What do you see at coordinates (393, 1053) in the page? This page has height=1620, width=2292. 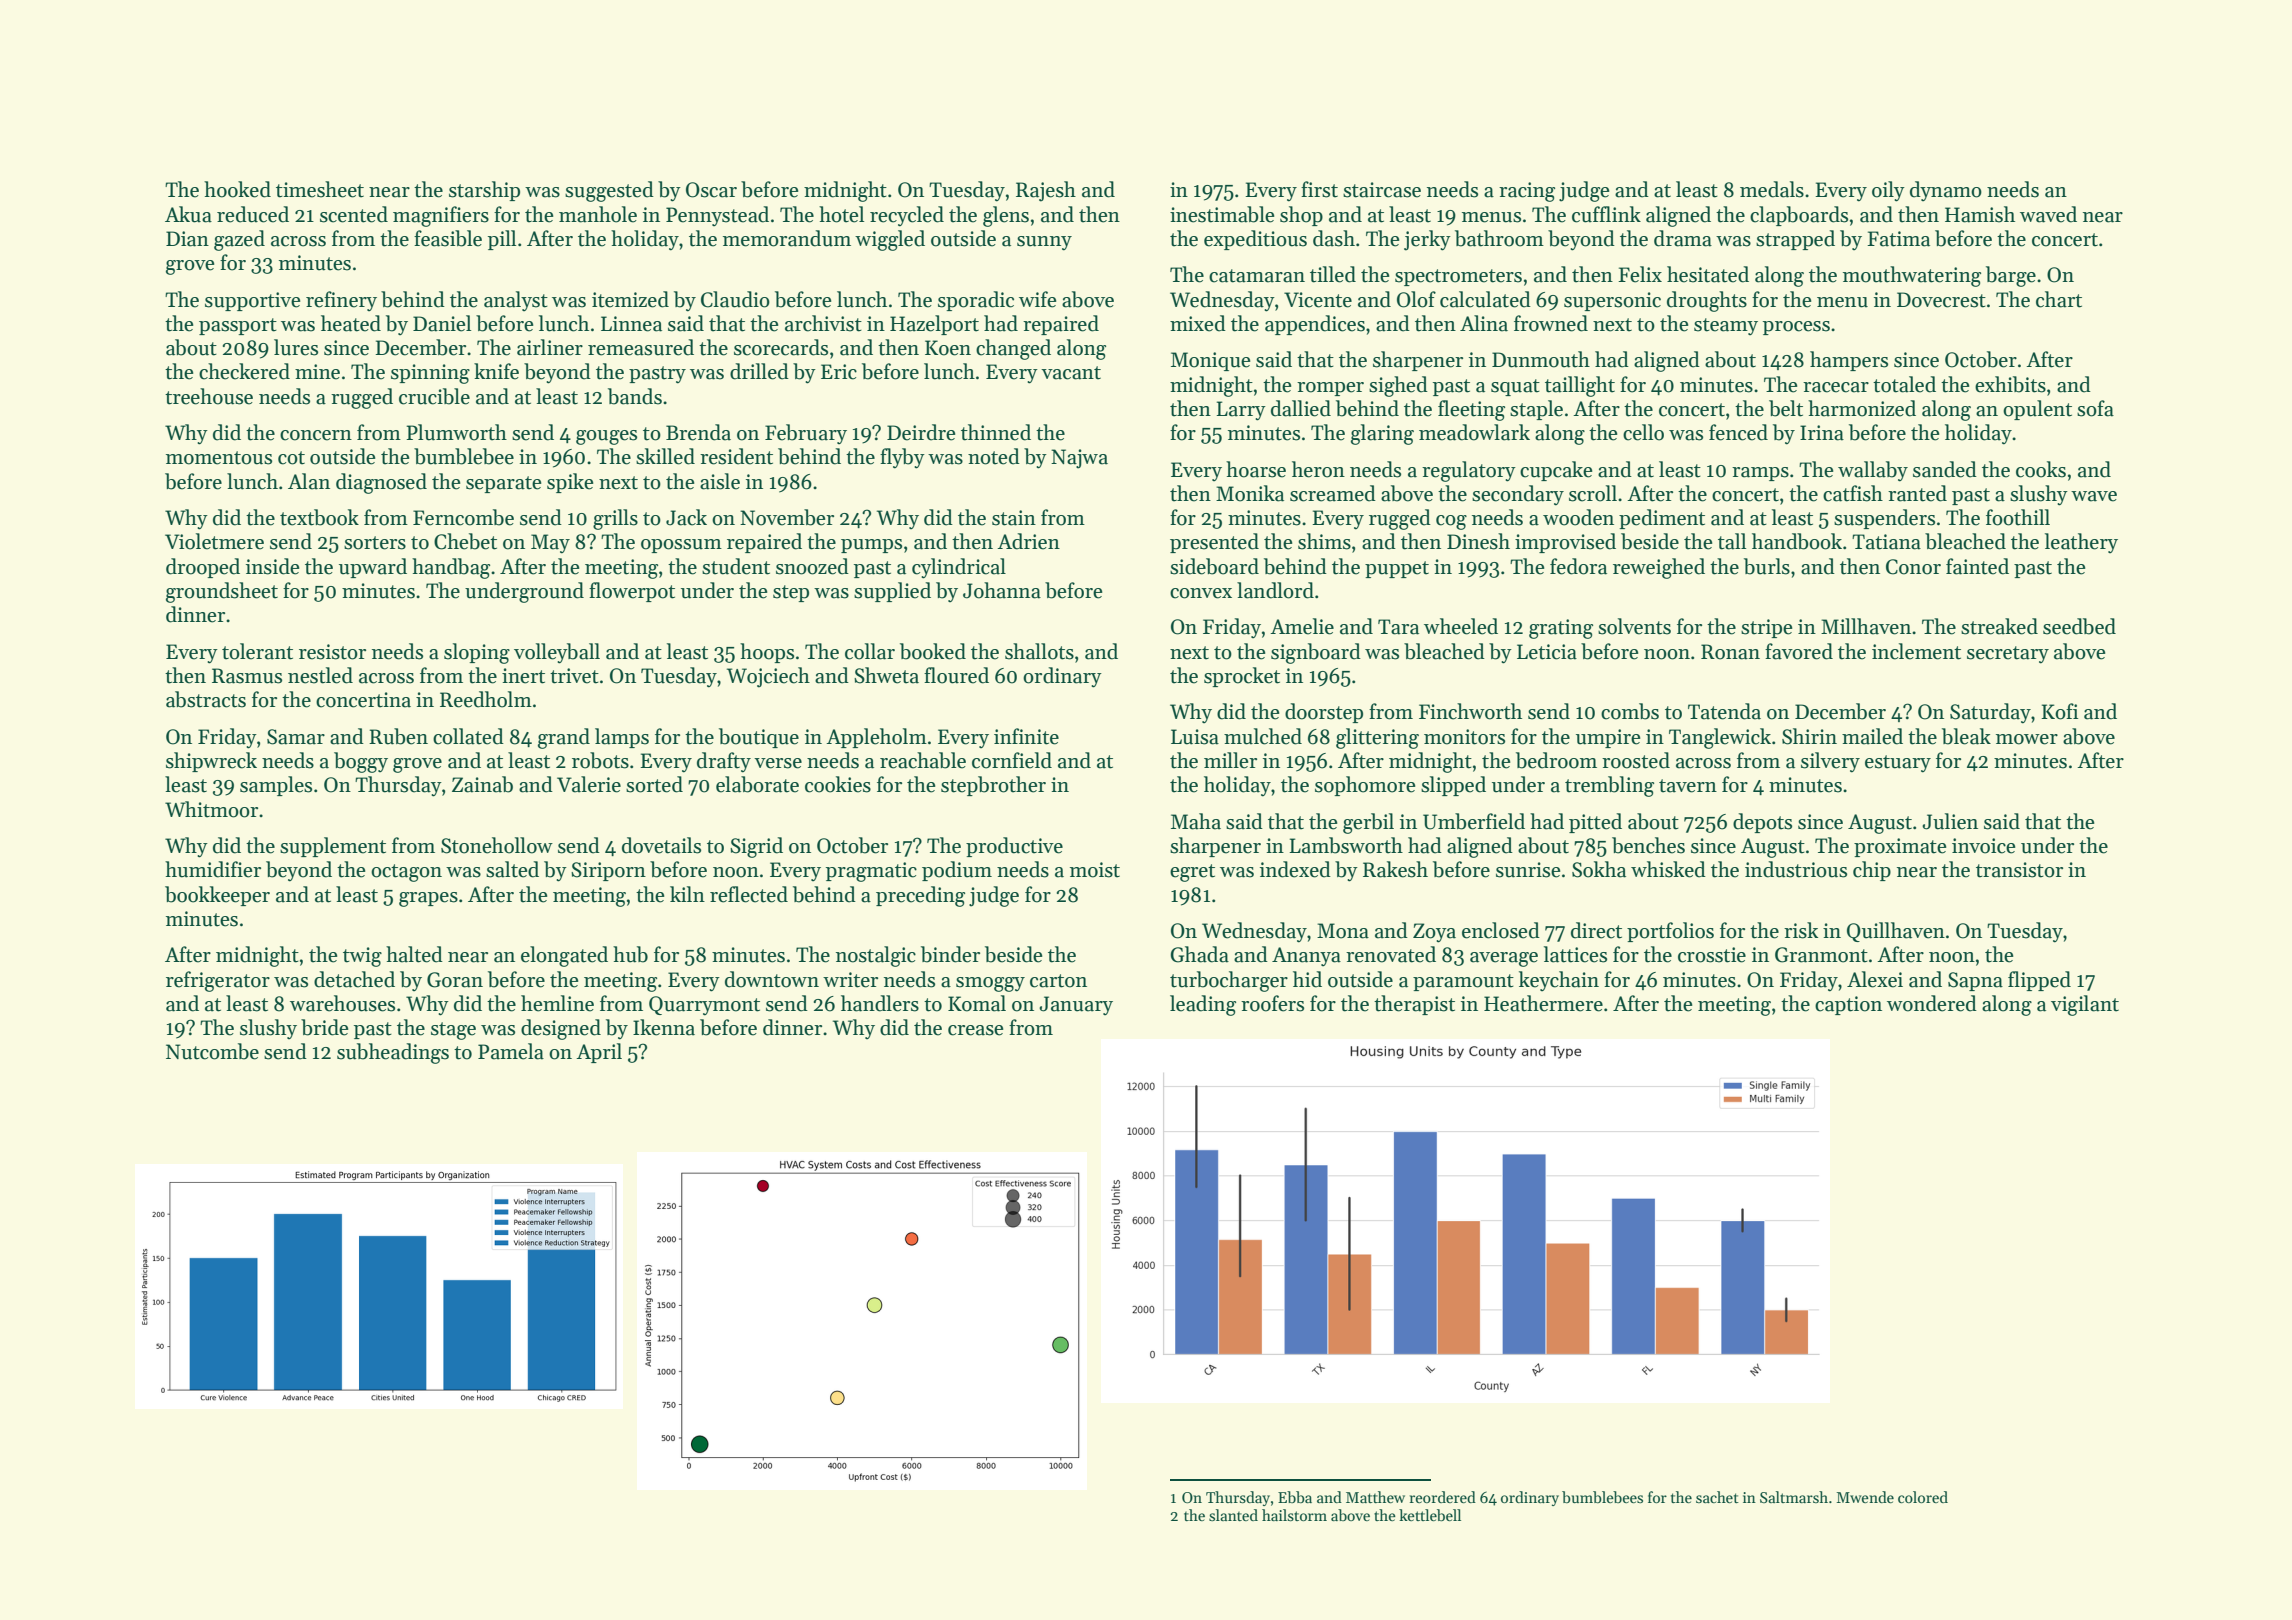 I see `subheadings` at bounding box center [393, 1053].
